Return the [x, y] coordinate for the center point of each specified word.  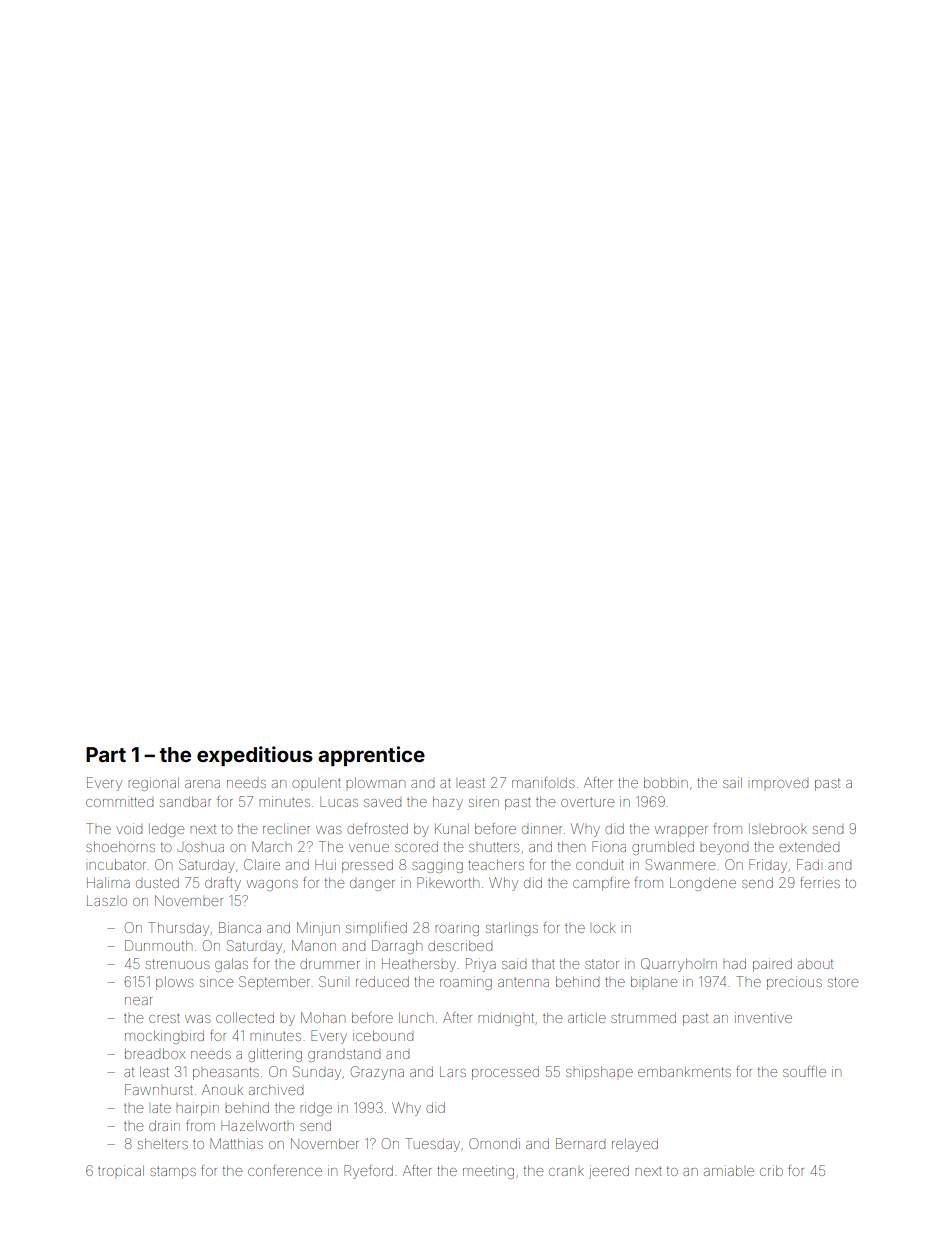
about [815, 964]
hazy [448, 803]
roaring [457, 929]
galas [231, 965]
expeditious [255, 756]
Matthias [236, 1143]
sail [732, 782]
